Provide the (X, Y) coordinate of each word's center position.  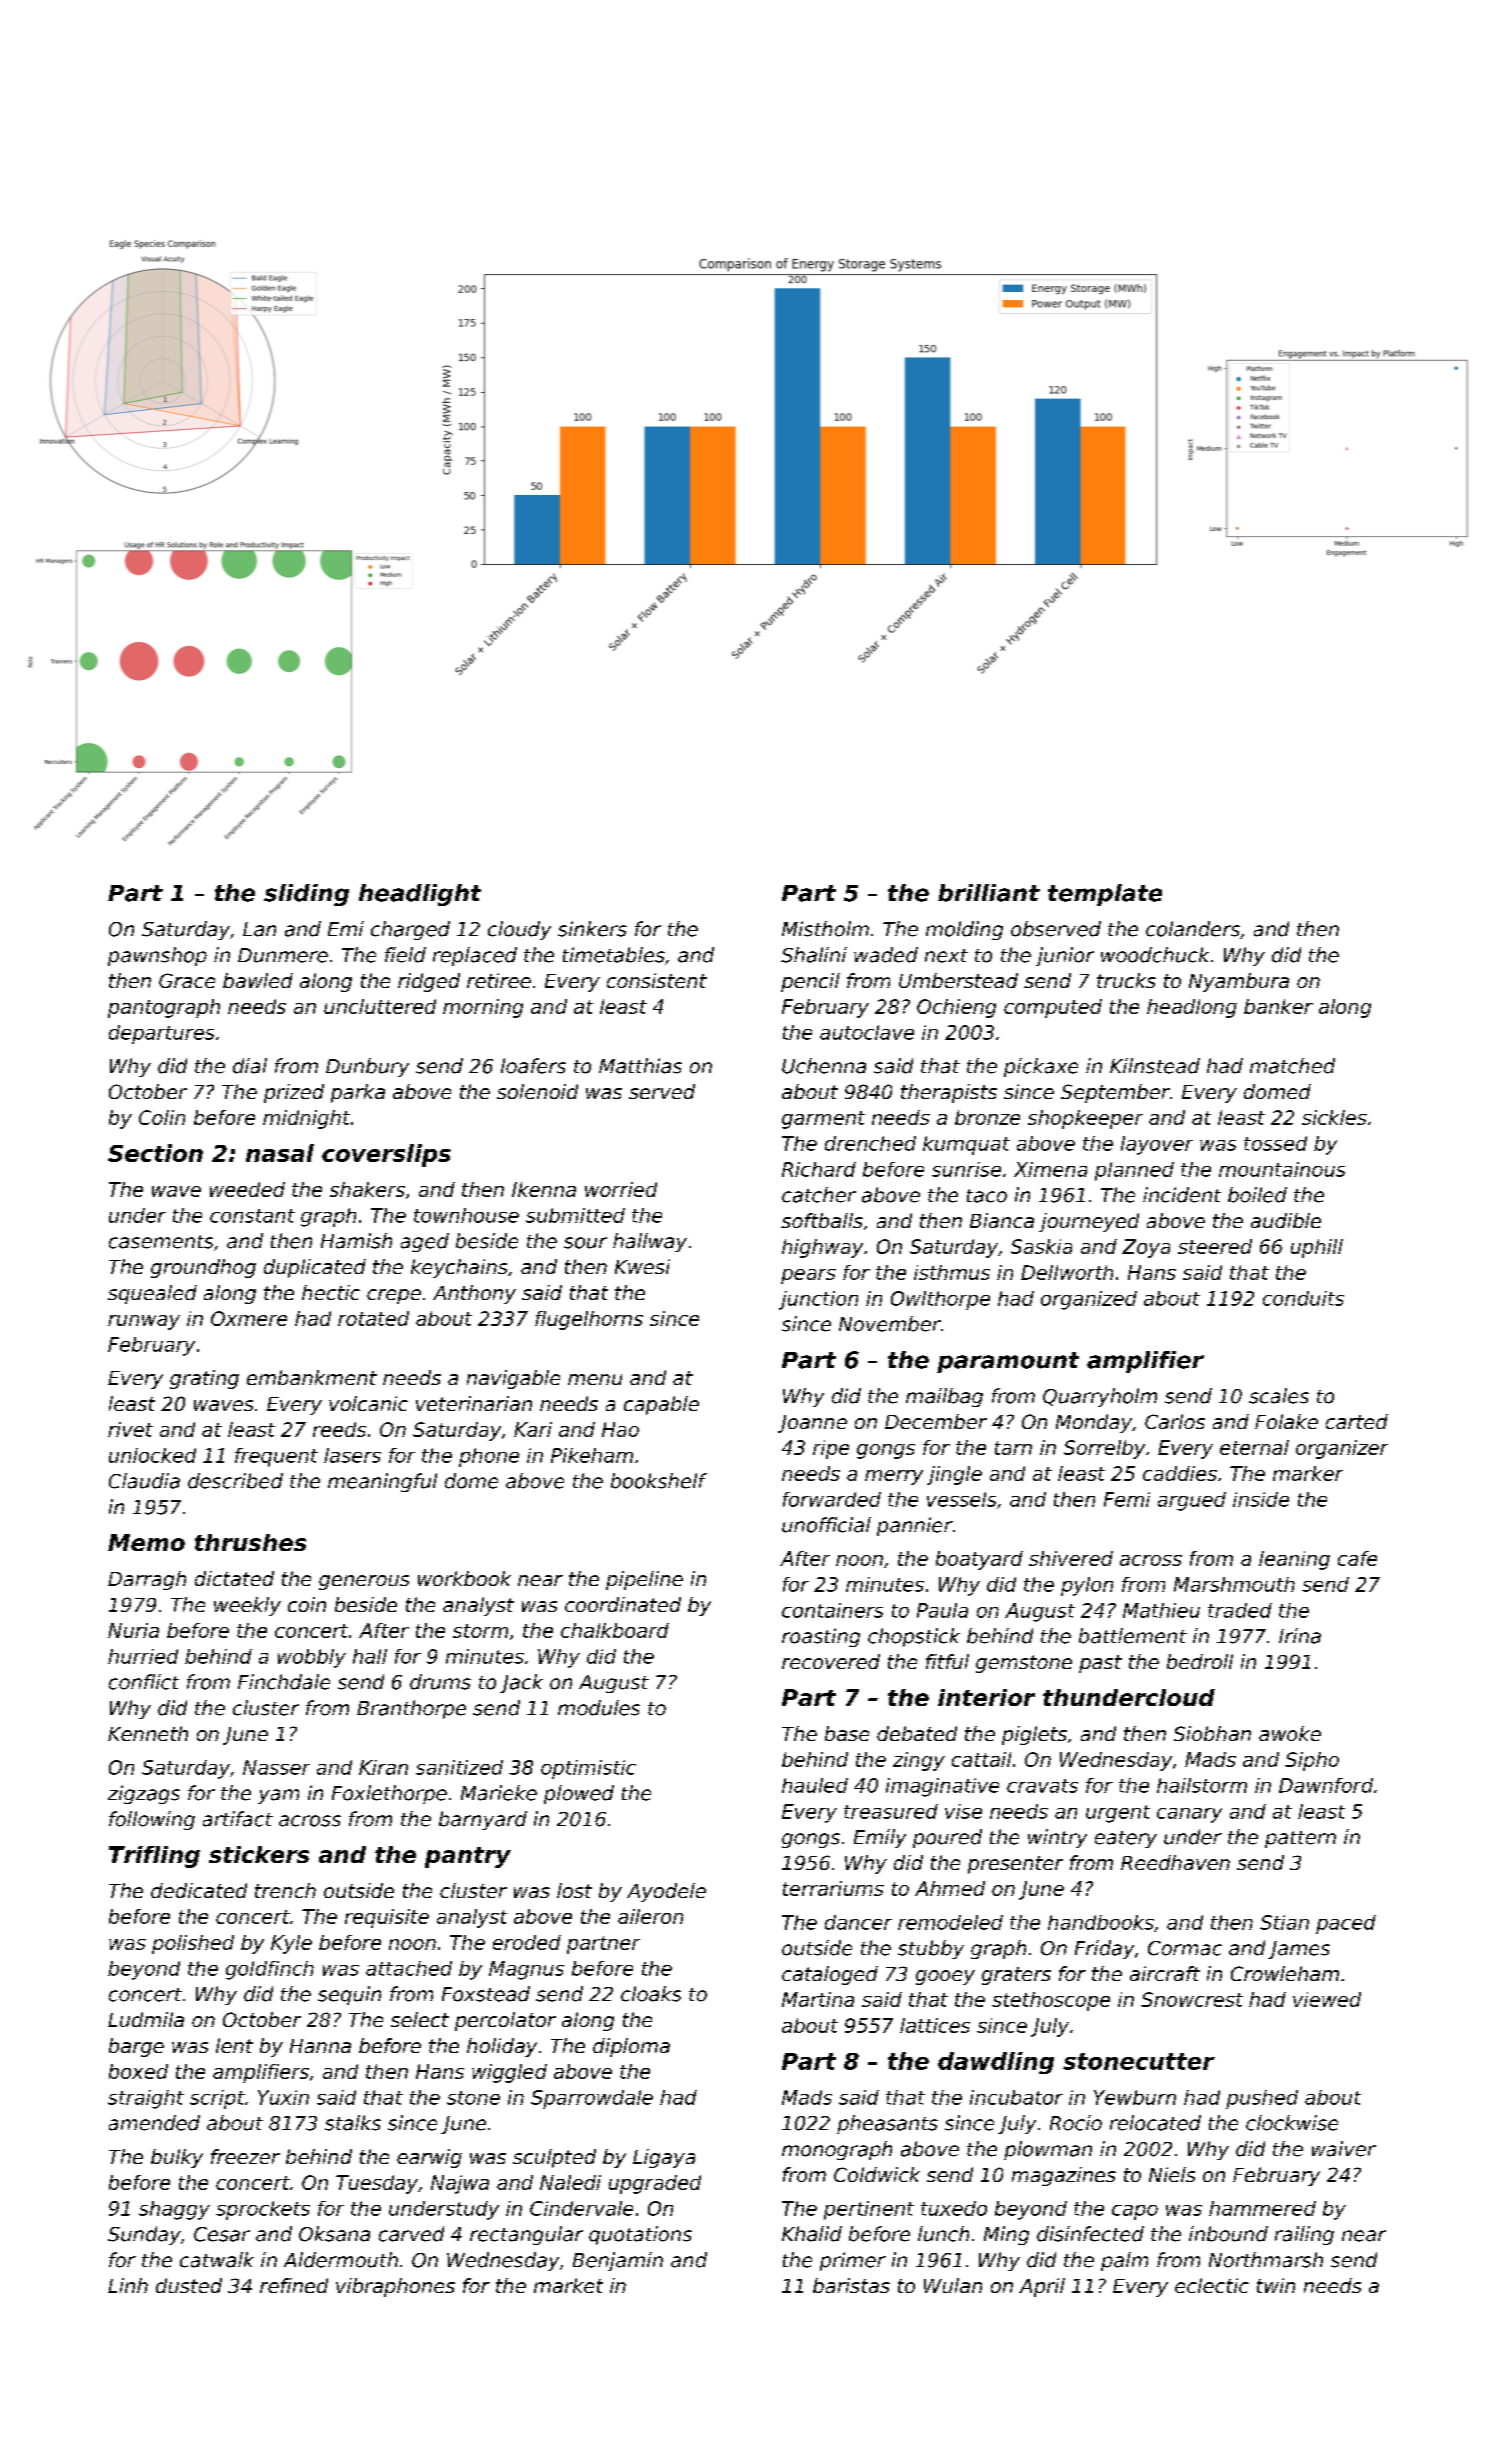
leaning (1294, 1560)
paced (1346, 1924)
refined (294, 2285)
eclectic (1212, 2285)
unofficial (826, 1525)
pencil (810, 982)
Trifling (154, 1857)
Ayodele (666, 1892)
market (568, 2285)
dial (250, 1066)
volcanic (368, 1403)
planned (1134, 1171)
